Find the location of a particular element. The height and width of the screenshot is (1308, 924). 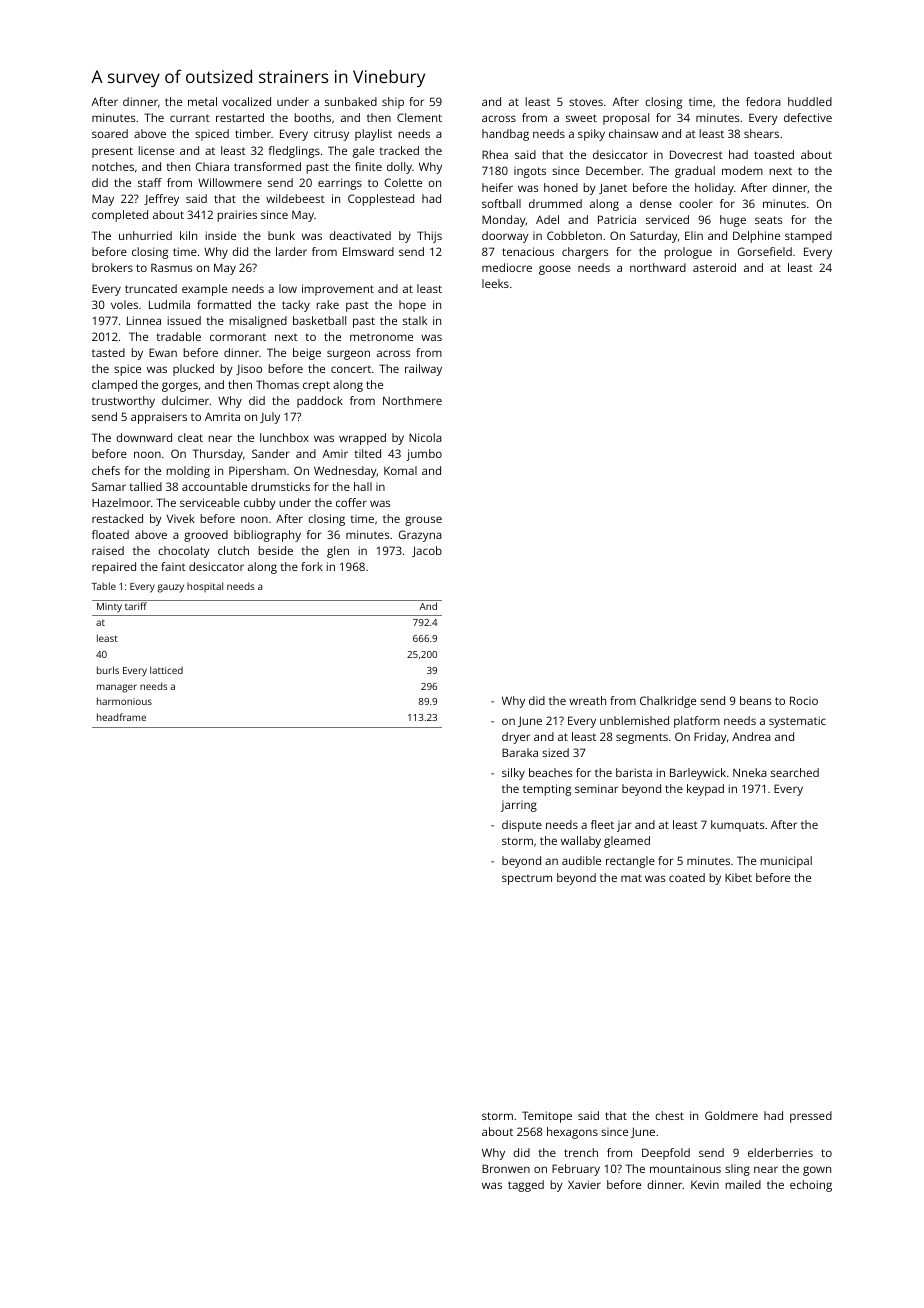

wreath is located at coordinates (587, 700).
